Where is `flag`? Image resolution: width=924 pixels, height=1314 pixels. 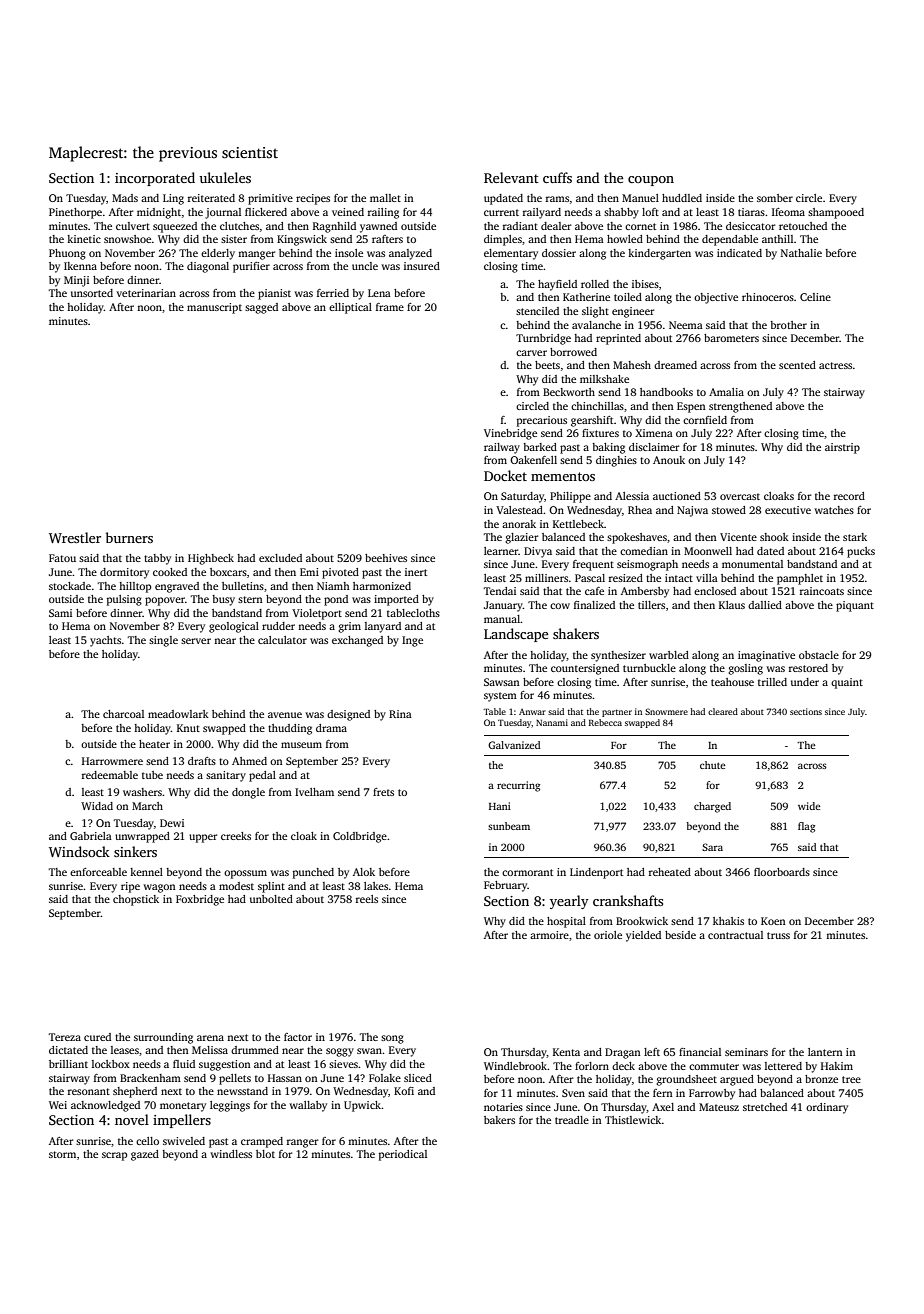 flag is located at coordinates (806, 827).
